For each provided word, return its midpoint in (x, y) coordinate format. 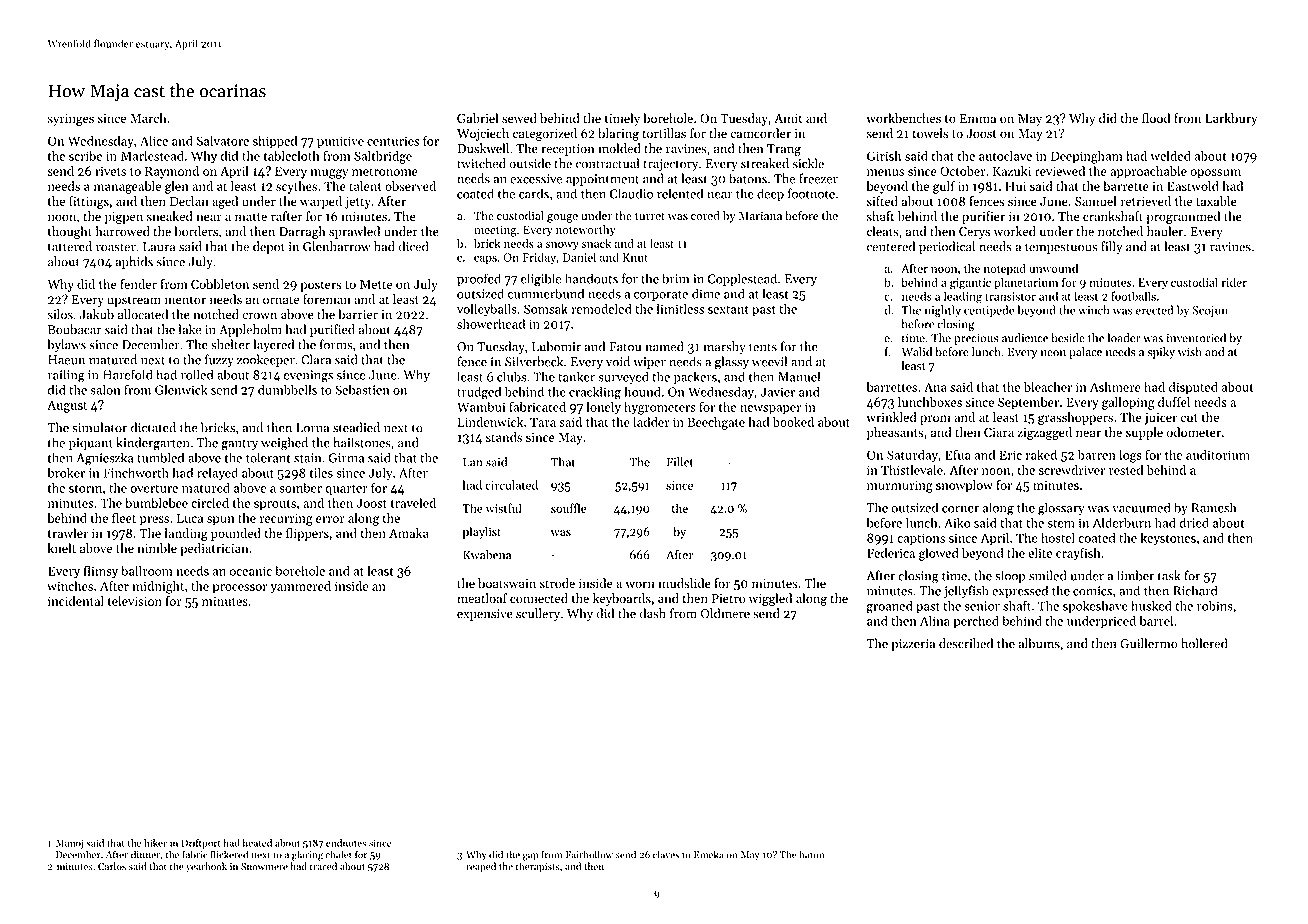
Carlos (112, 866)
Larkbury (1231, 119)
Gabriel (477, 118)
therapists (538, 867)
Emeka (709, 854)
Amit (788, 118)
